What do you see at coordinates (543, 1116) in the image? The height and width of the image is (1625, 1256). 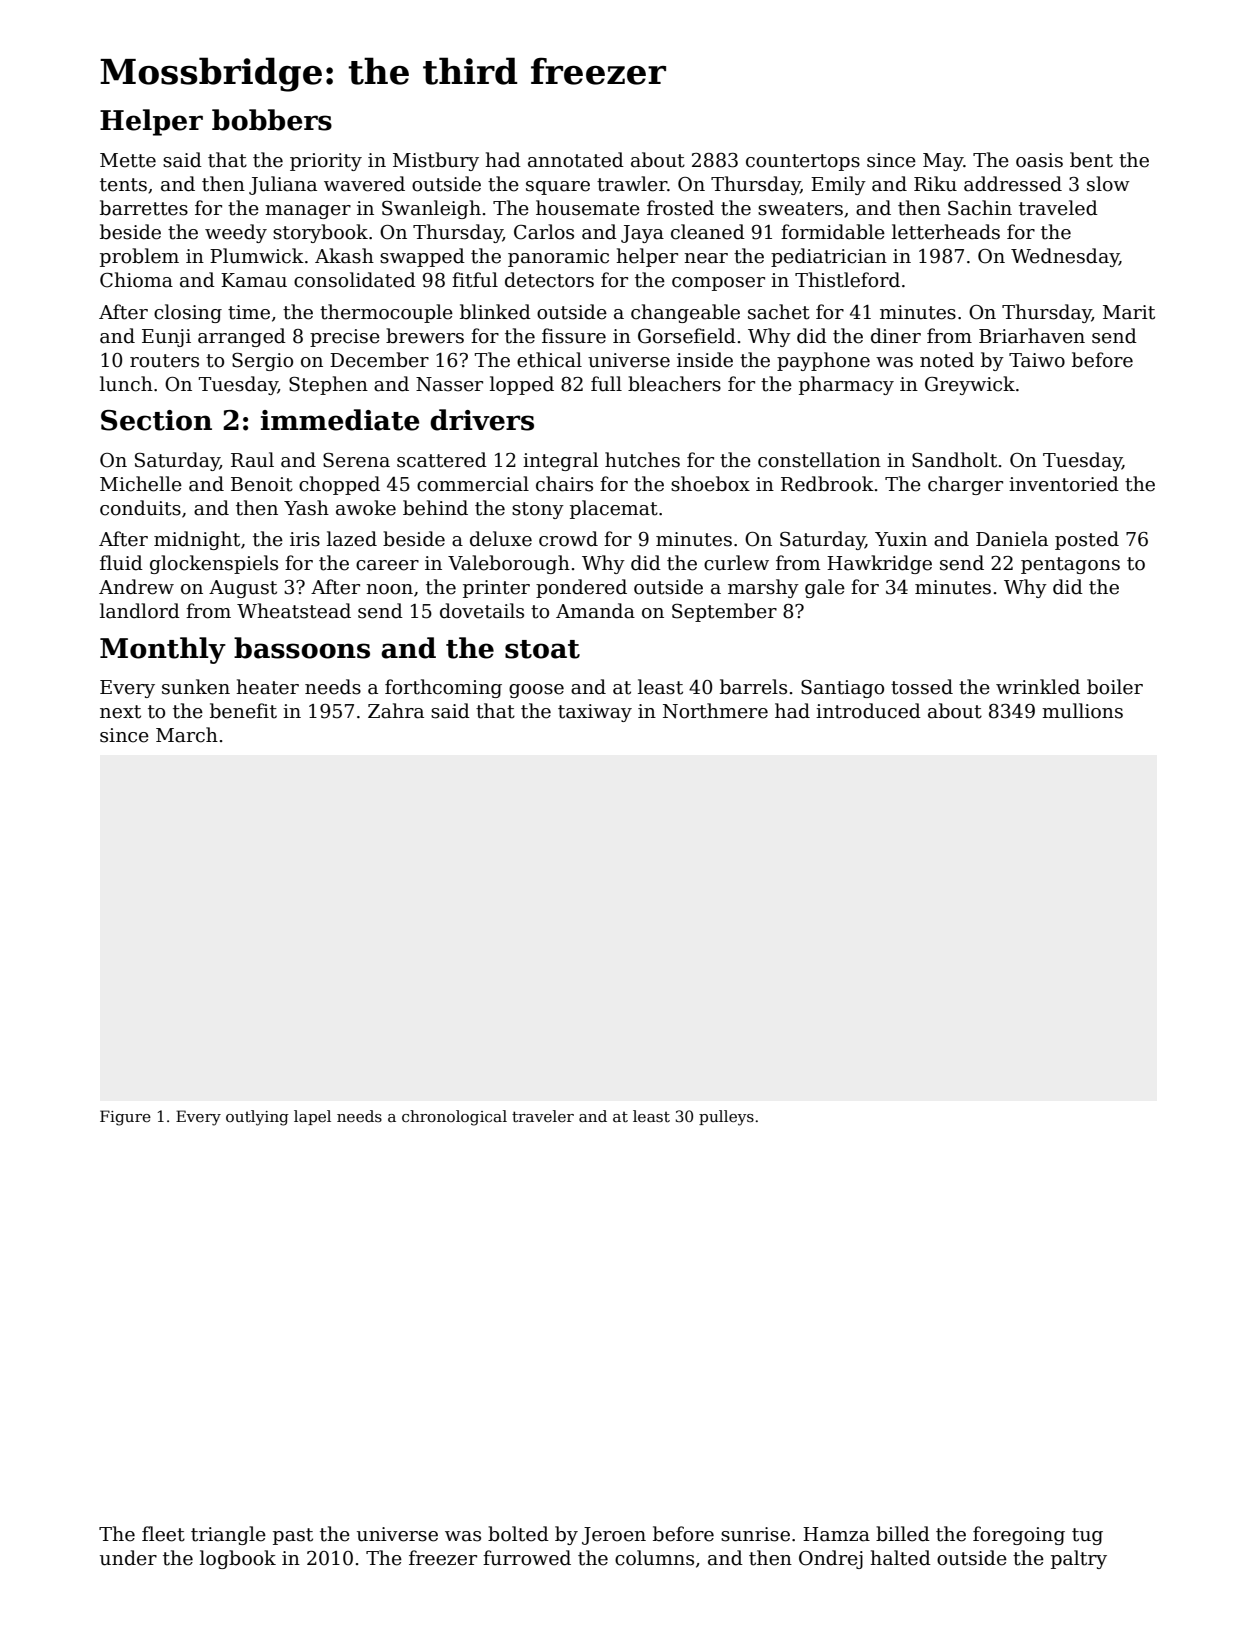 I see `traveler` at bounding box center [543, 1116].
